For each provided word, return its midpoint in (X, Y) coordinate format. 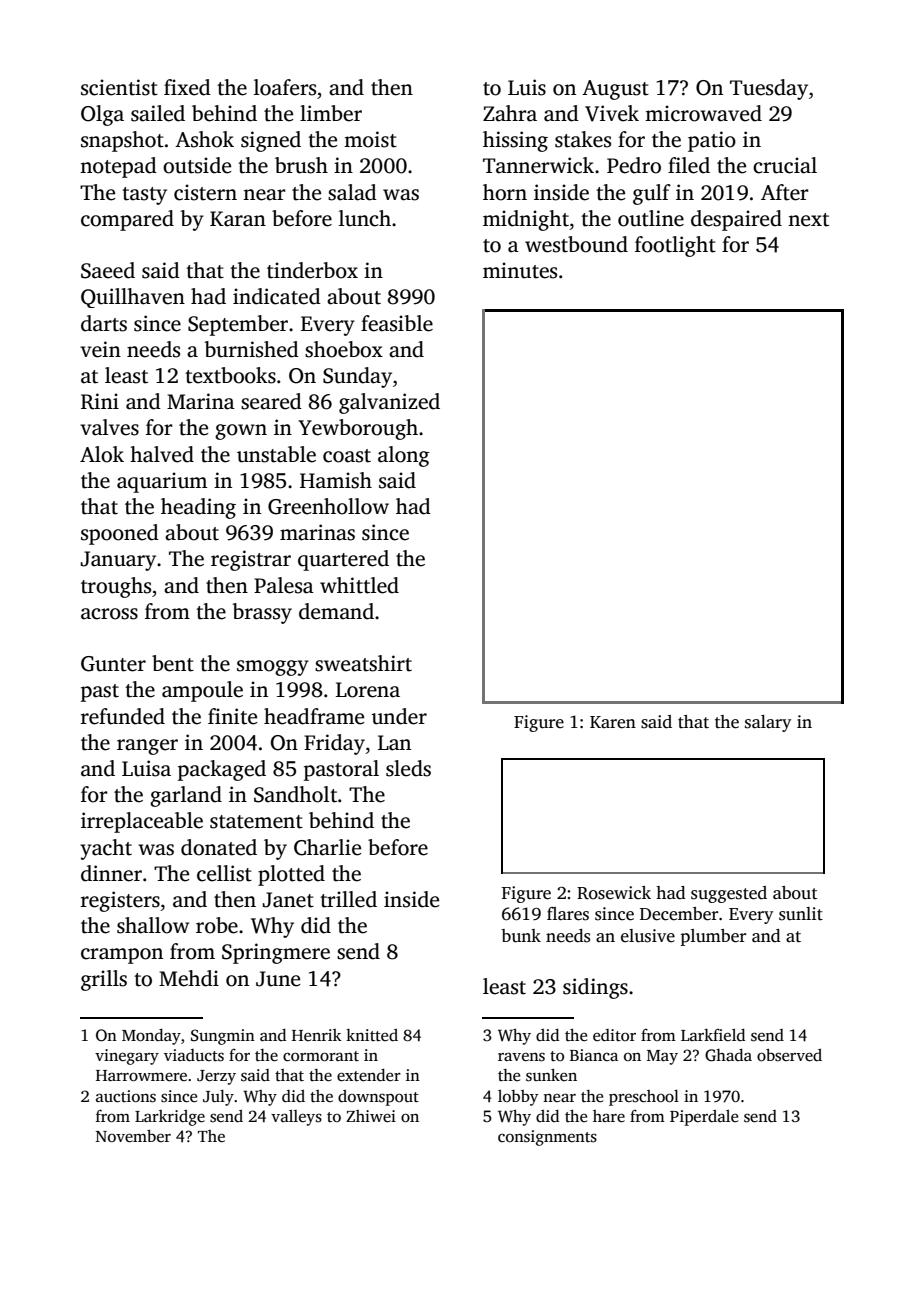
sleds (408, 768)
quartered (343, 560)
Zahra (510, 113)
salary (768, 723)
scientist (119, 87)
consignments (547, 1138)
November (133, 1136)
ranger (147, 747)
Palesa (284, 585)
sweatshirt (363, 663)
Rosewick (614, 893)
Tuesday (769, 89)
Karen (613, 722)
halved (162, 454)
